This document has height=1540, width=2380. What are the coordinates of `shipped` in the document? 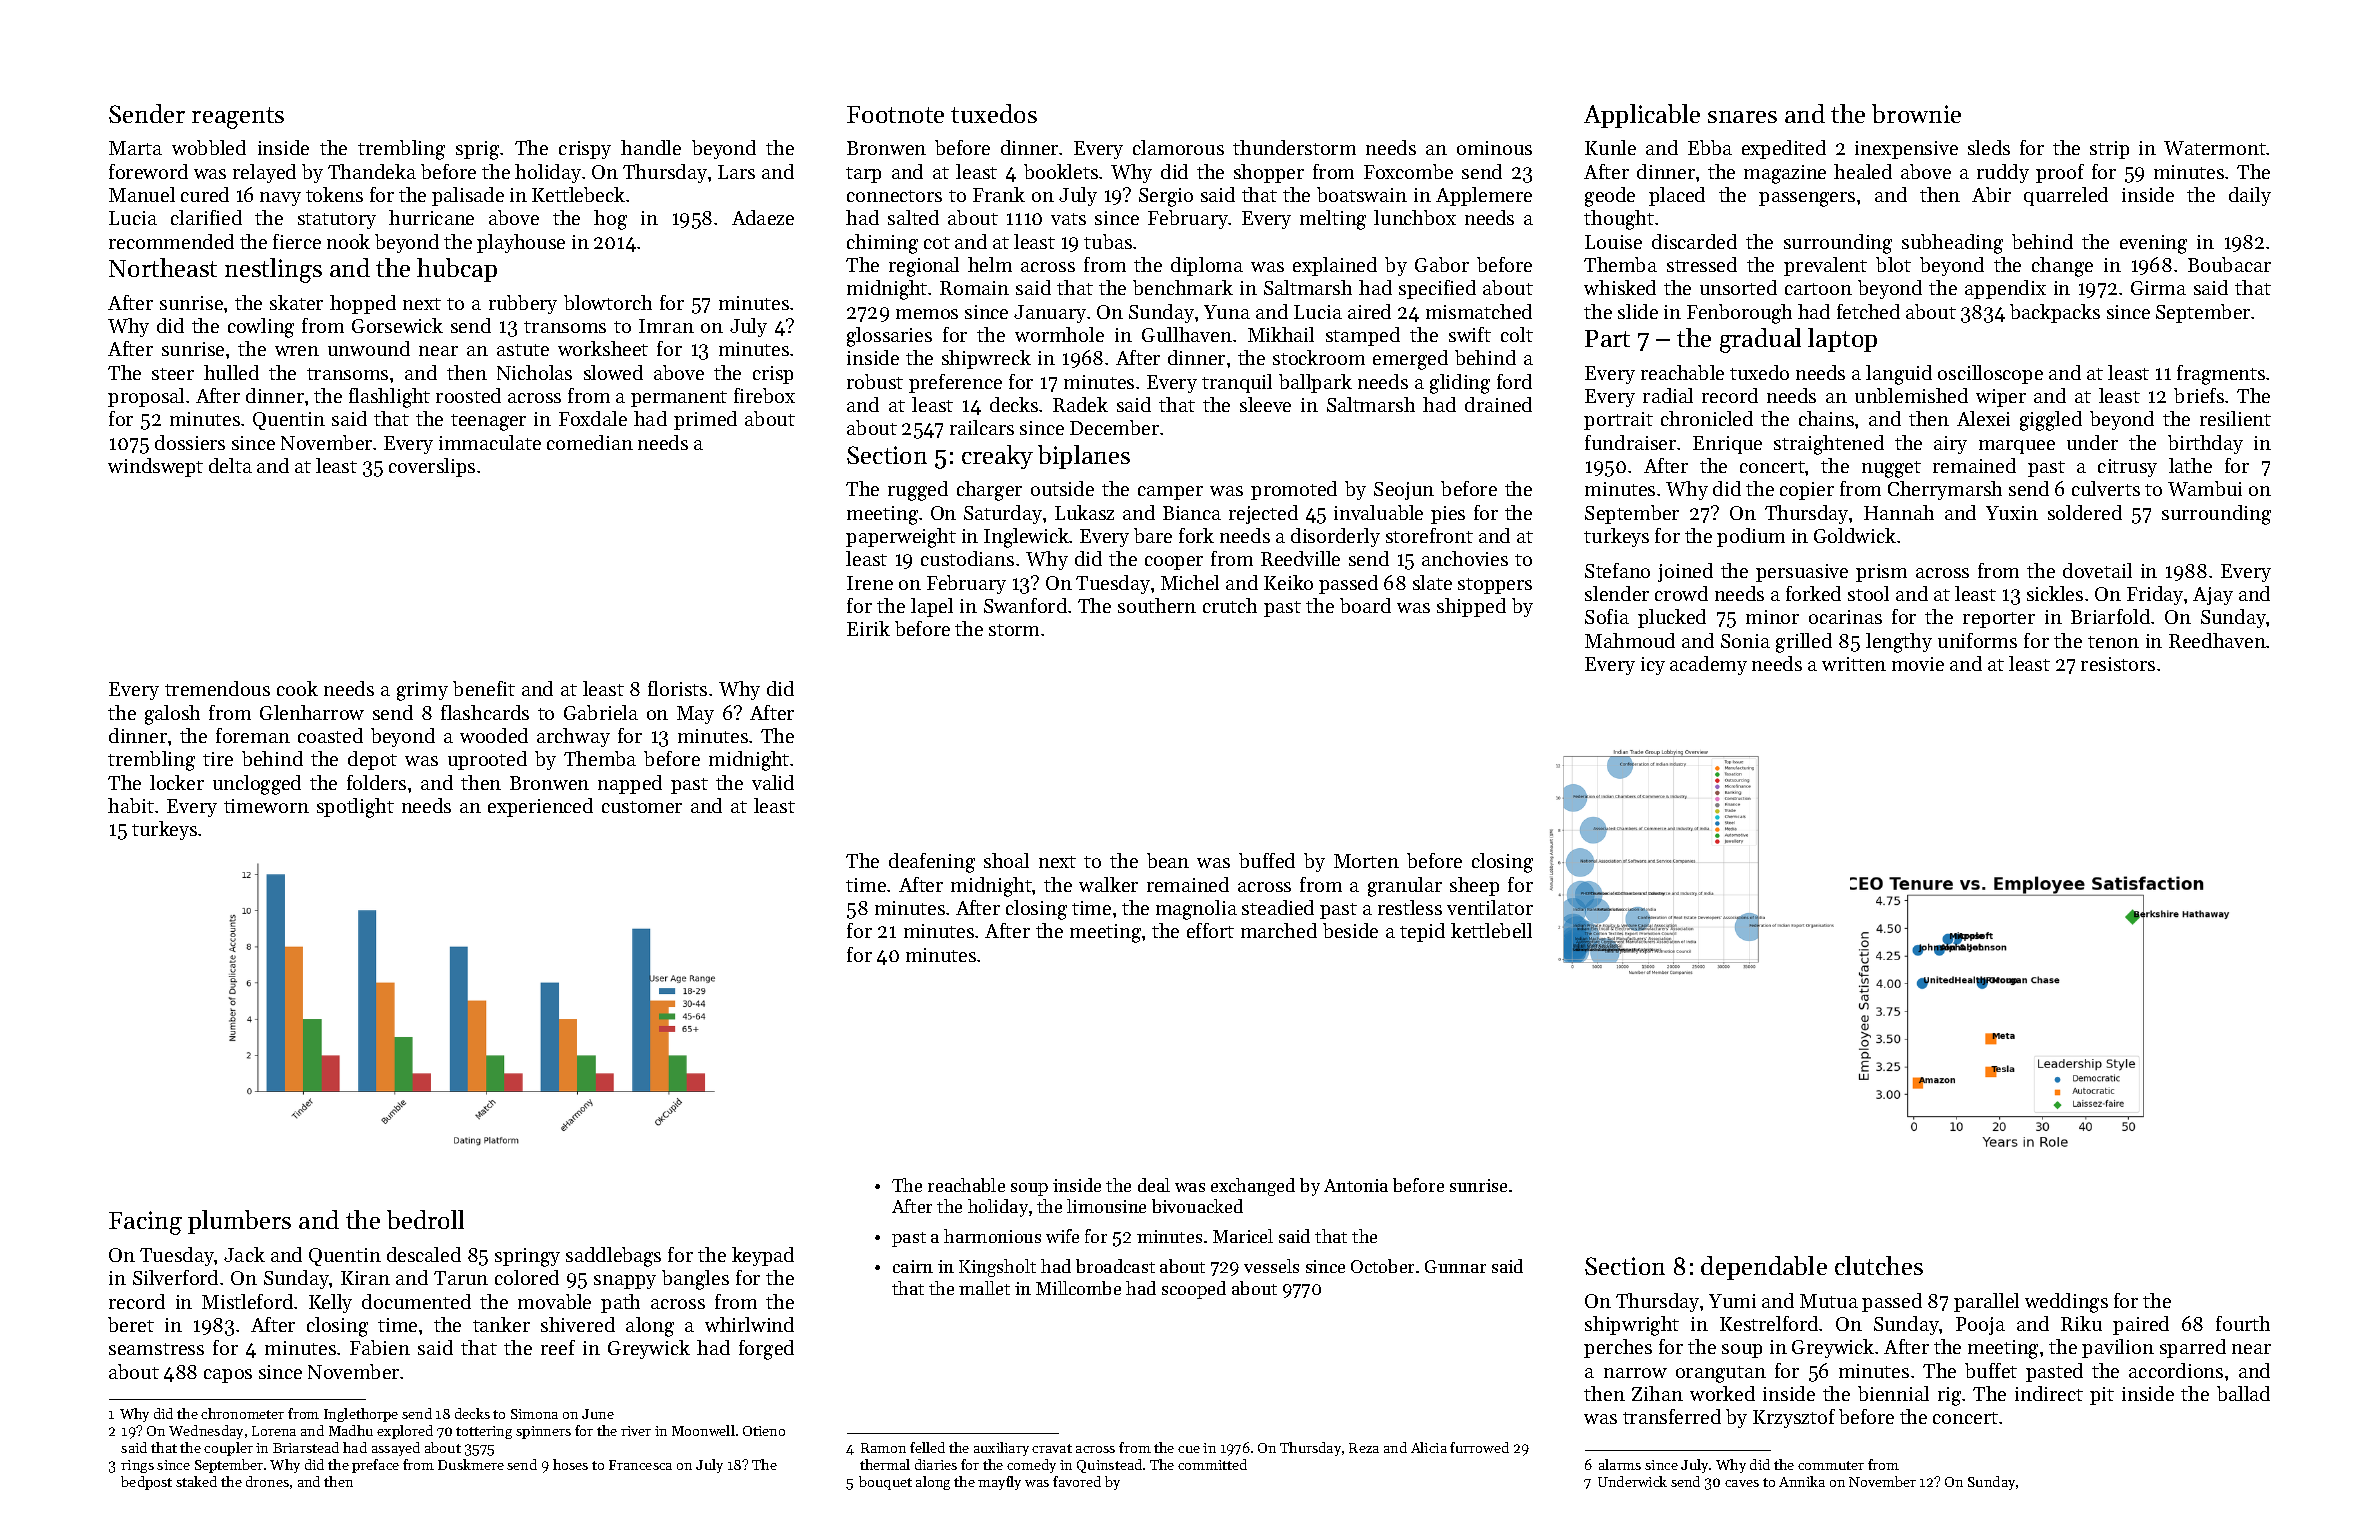 It's located at (1471, 607).
